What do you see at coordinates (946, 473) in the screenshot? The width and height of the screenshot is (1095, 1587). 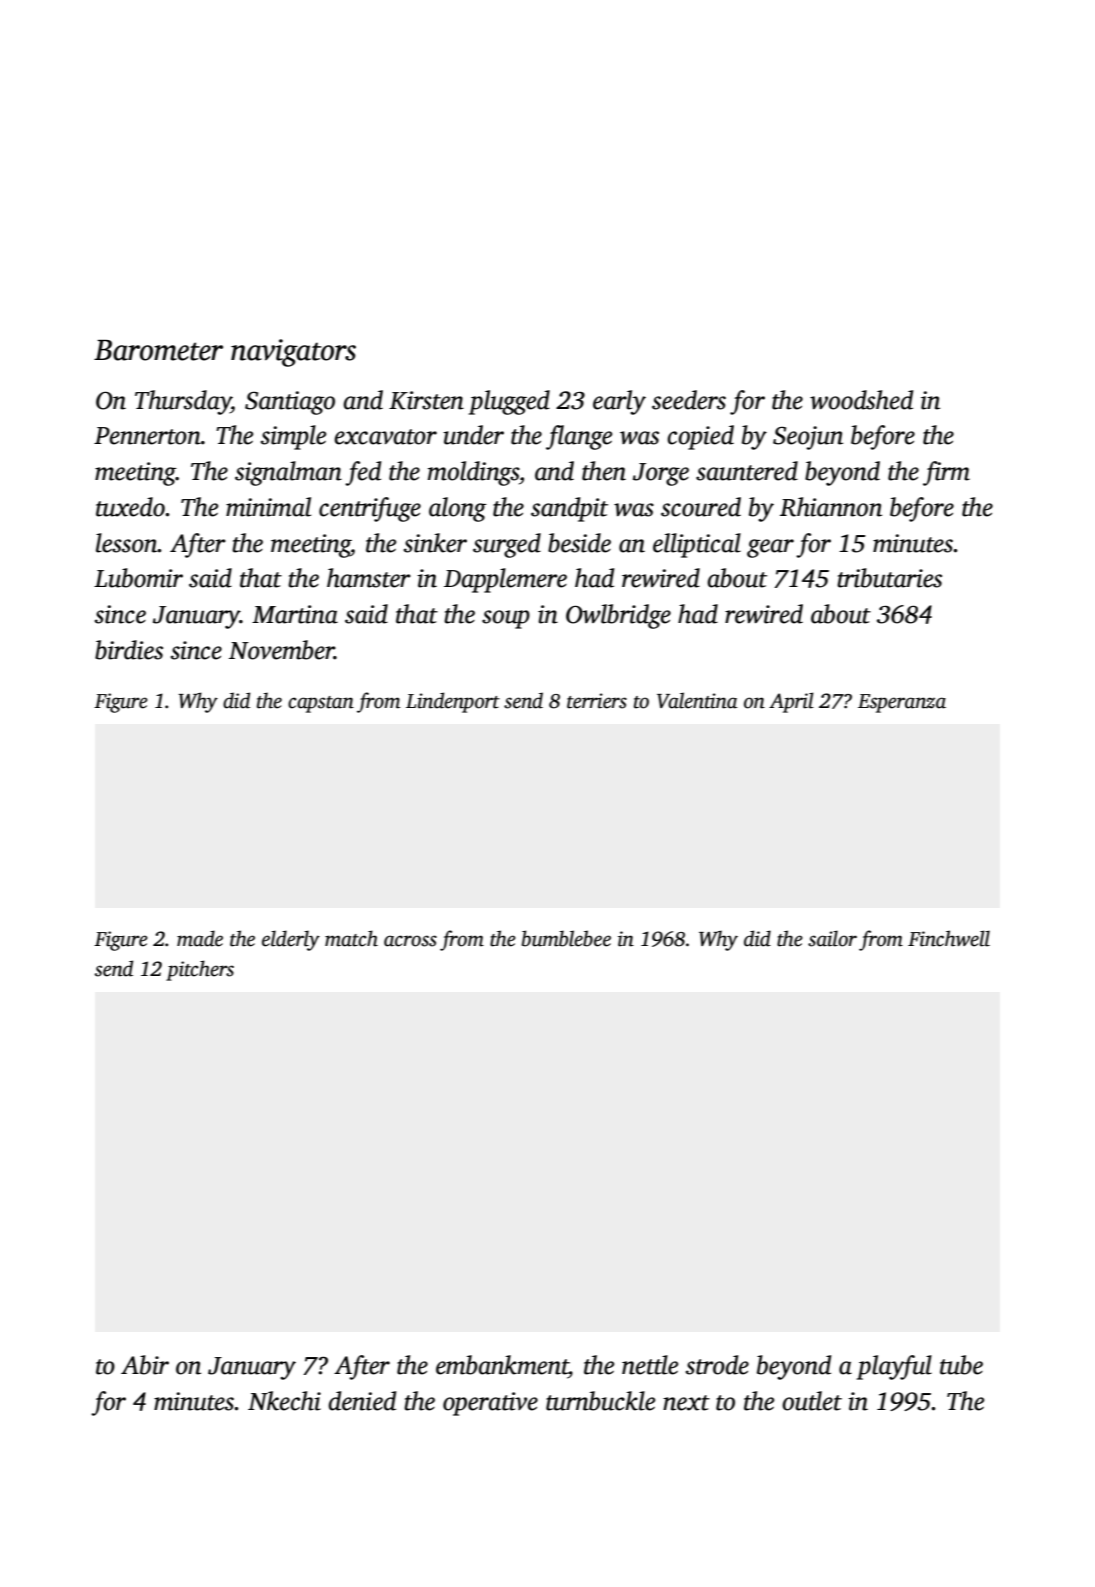 I see `firm` at bounding box center [946, 473].
